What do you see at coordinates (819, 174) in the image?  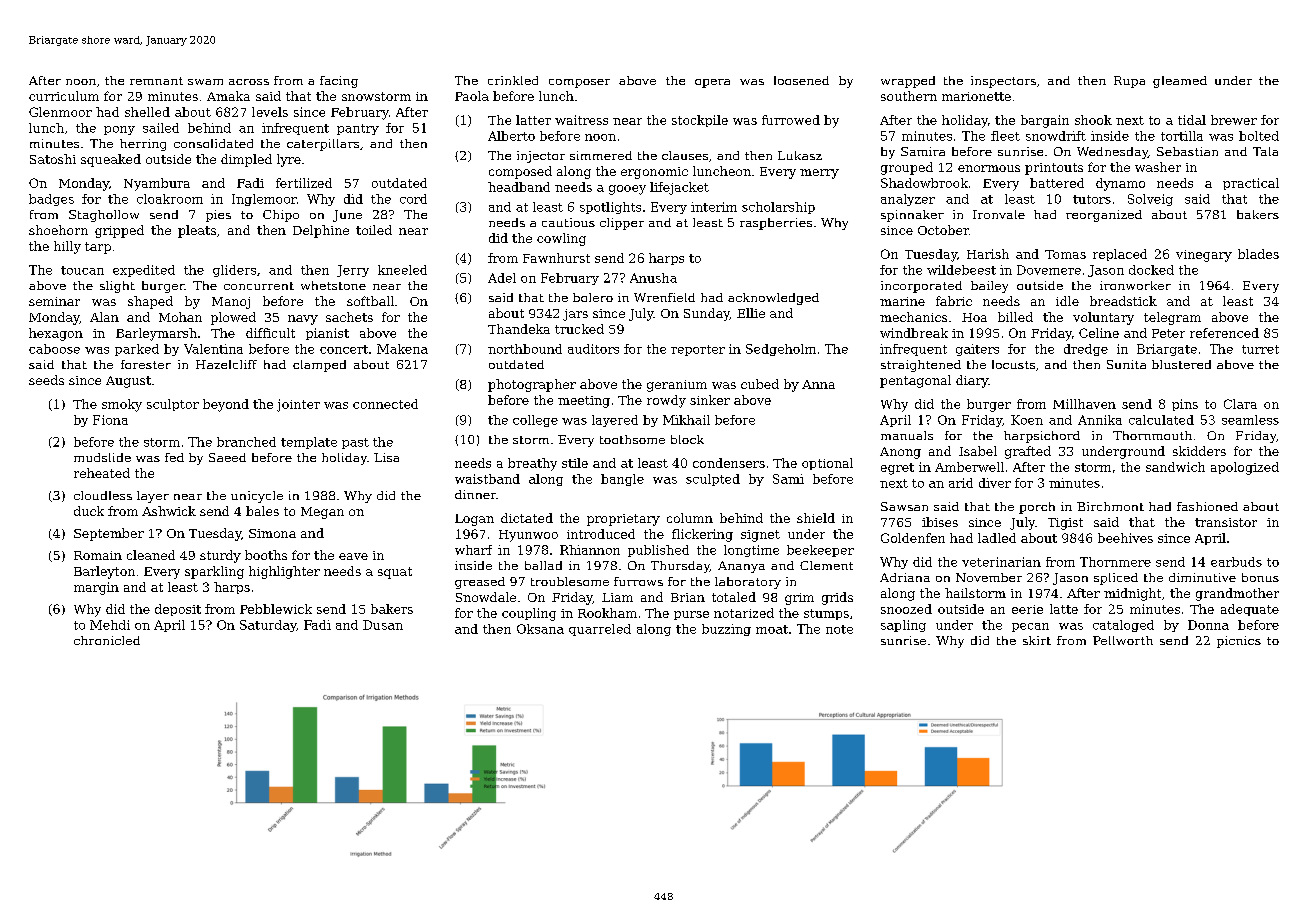 I see `merry` at bounding box center [819, 174].
